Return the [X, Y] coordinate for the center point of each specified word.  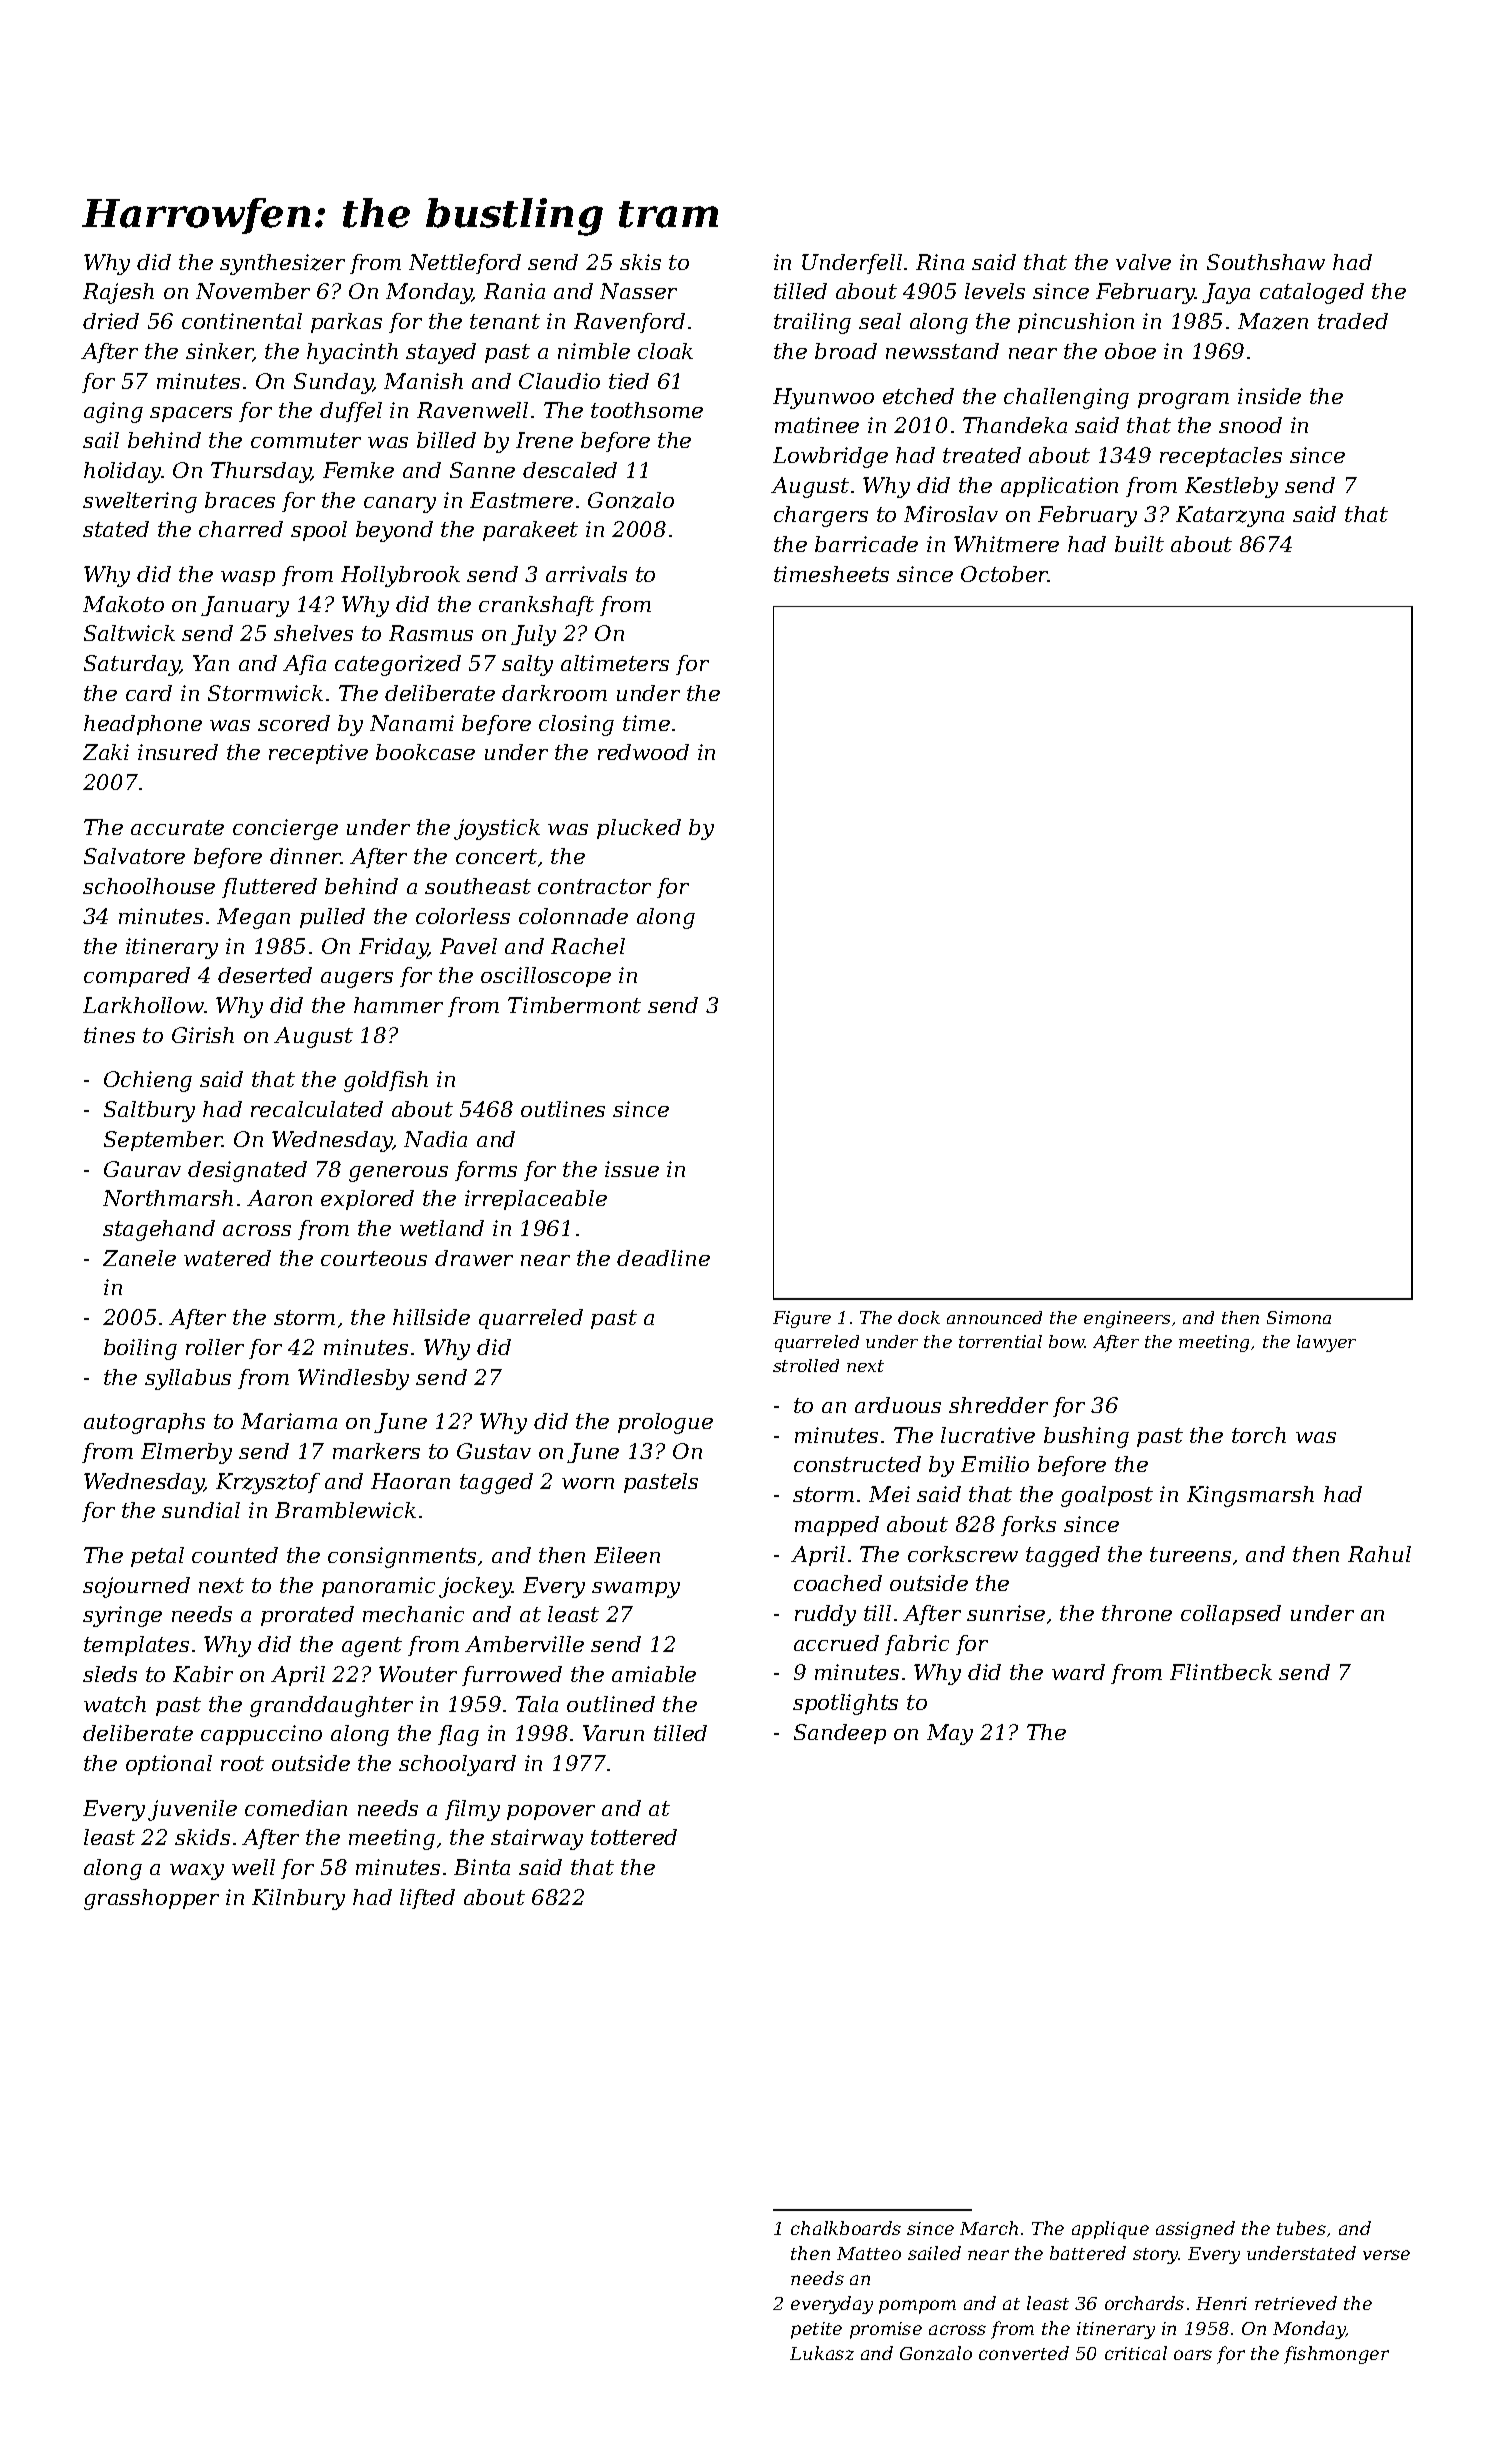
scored [294, 723]
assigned [1195, 2230]
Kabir [203, 1674]
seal [880, 321]
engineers [1127, 1319]
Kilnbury [298, 1899]
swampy [636, 1590]
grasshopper [151, 1899]
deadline [663, 1258]
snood [1250, 425]
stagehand [159, 1230]
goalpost [1107, 1496]
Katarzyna [1230, 516]
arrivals [586, 574]
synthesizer [282, 264]
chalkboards [846, 2228]
